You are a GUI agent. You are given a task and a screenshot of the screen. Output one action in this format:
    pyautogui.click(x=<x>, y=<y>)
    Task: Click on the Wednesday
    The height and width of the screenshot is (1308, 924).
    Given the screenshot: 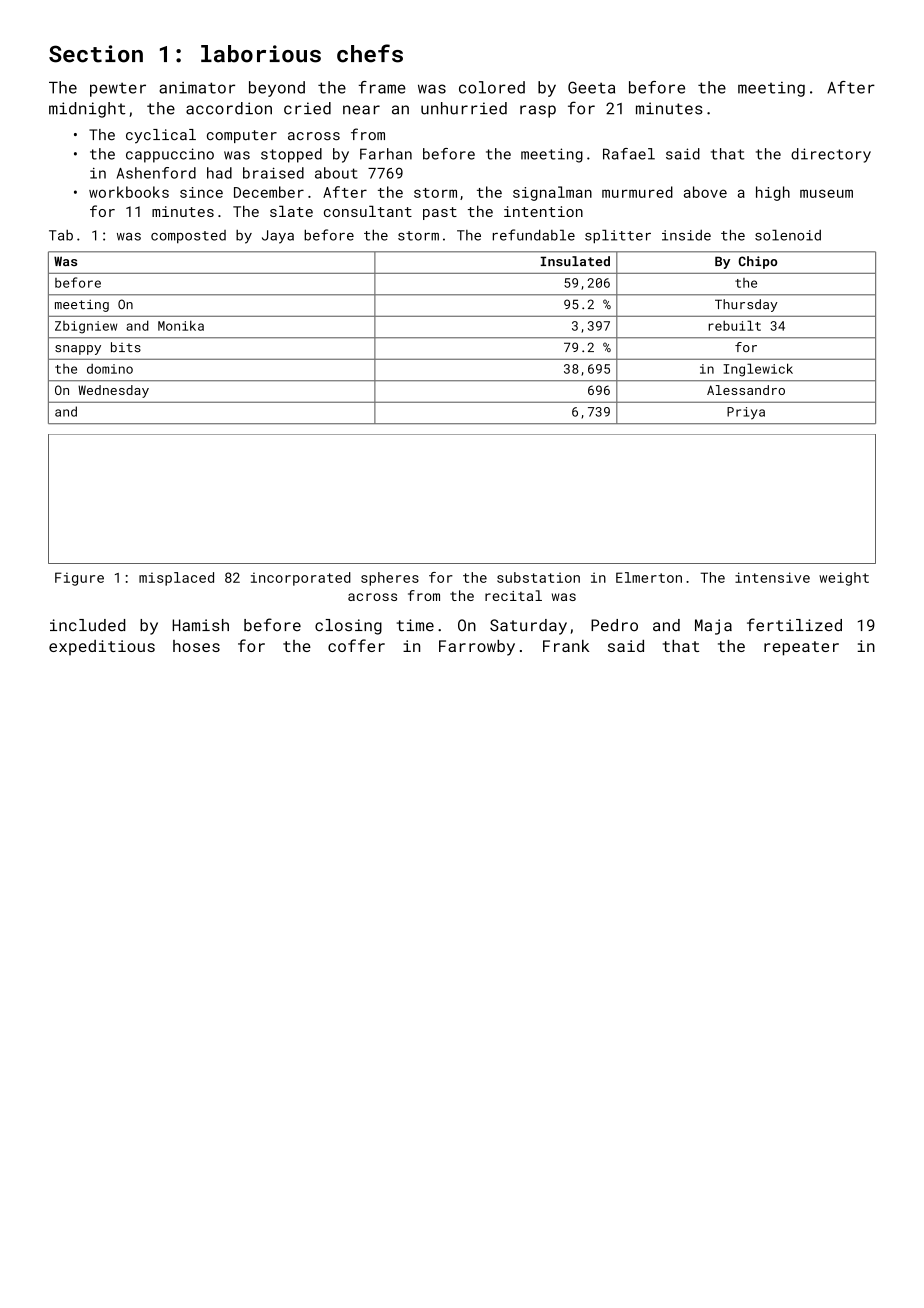 What is the action you would take?
    pyautogui.click(x=113, y=391)
